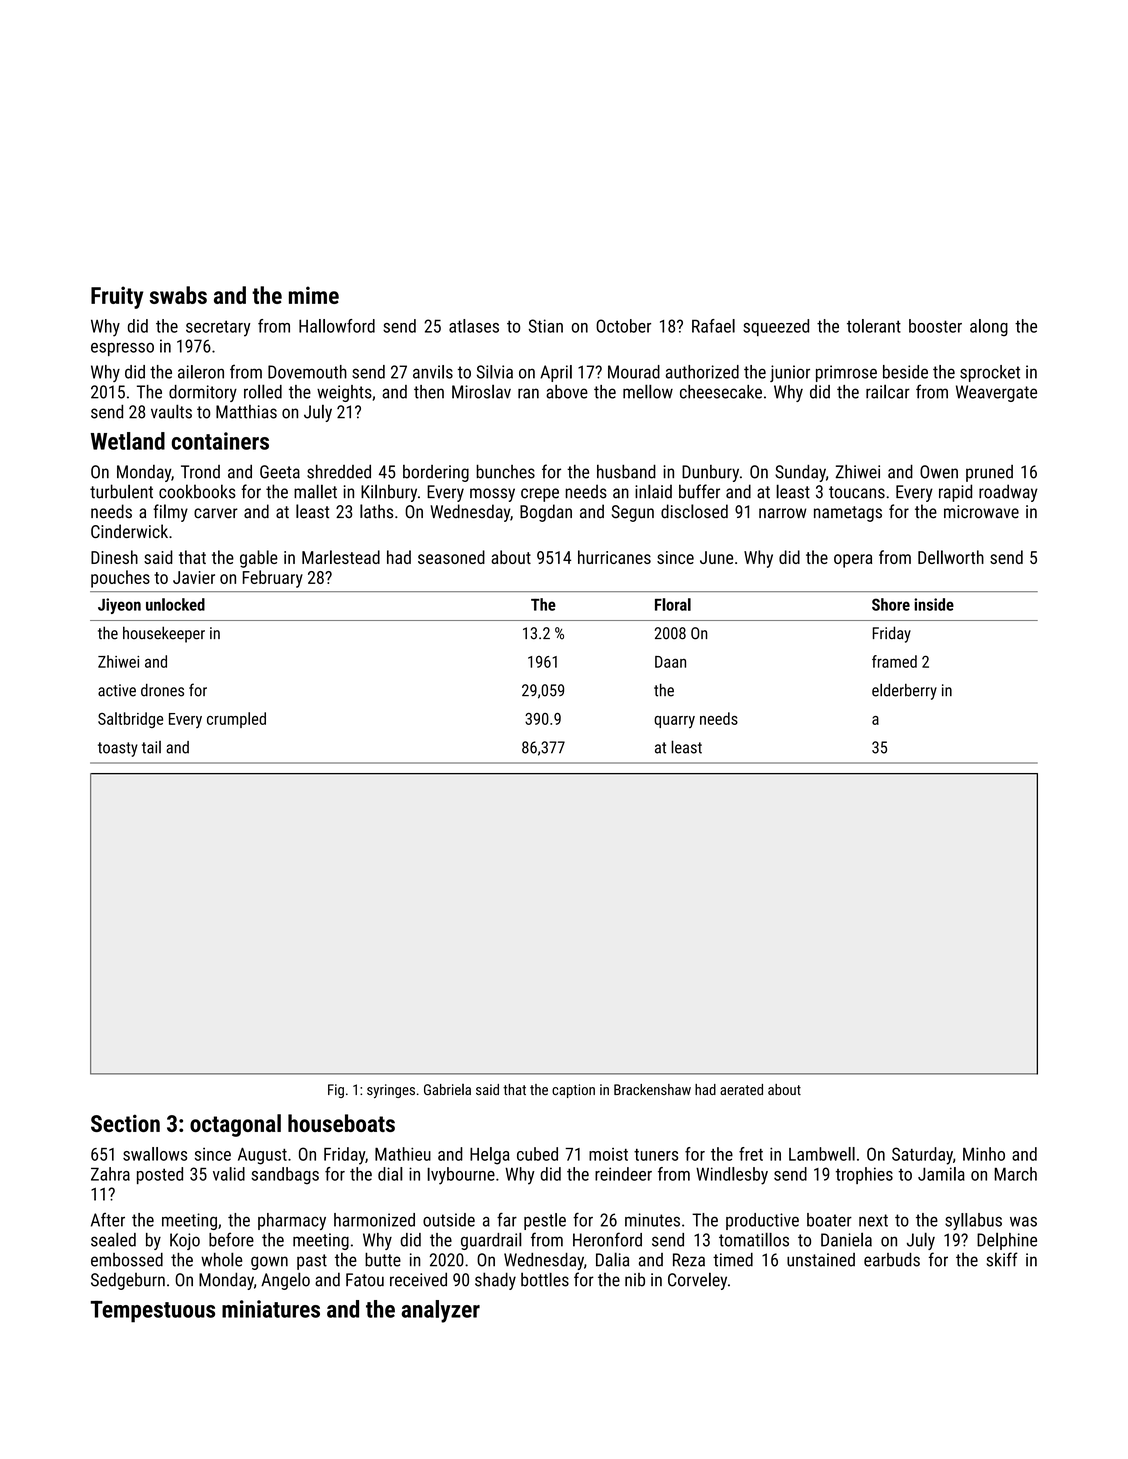 This screenshot has width=1128, height=1459. What do you see at coordinates (121, 491) in the screenshot?
I see `turbulent` at bounding box center [121, 491].
